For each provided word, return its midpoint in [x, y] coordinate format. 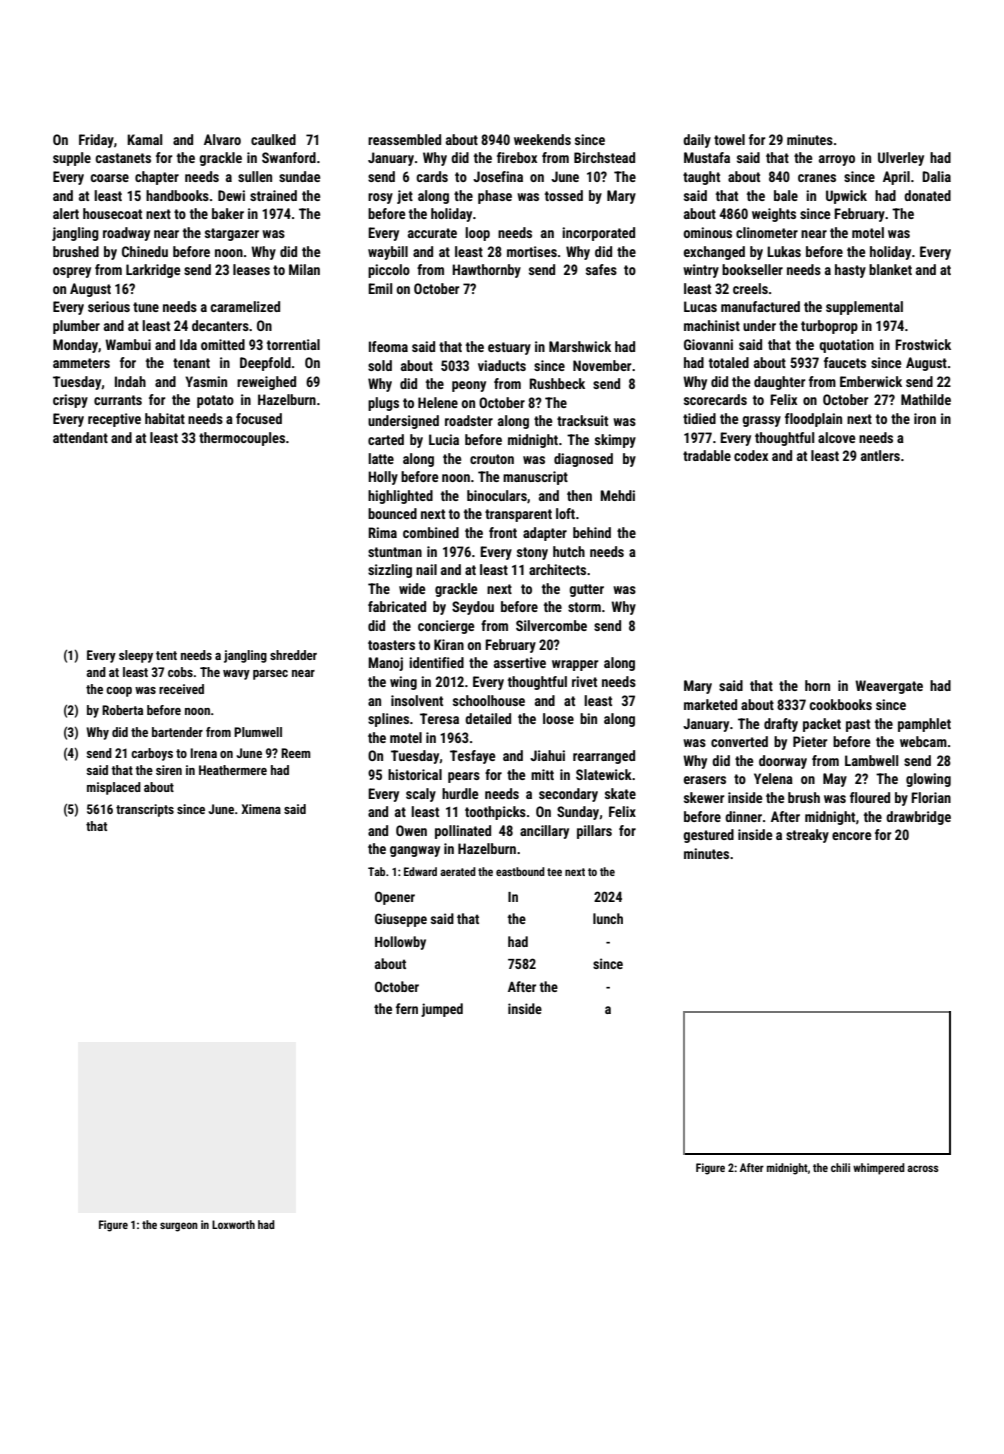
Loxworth [233, 1224]
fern [407, 1008]
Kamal [144, 139]
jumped [442, 1010]
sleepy [136, 656]
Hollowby [400, 943]
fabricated [397, 606]
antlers [880, 455]
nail [426, 569]
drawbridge [918, 818]
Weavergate [889, 687]
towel [729, 139]
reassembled [404, 139]
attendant [80, 437]
